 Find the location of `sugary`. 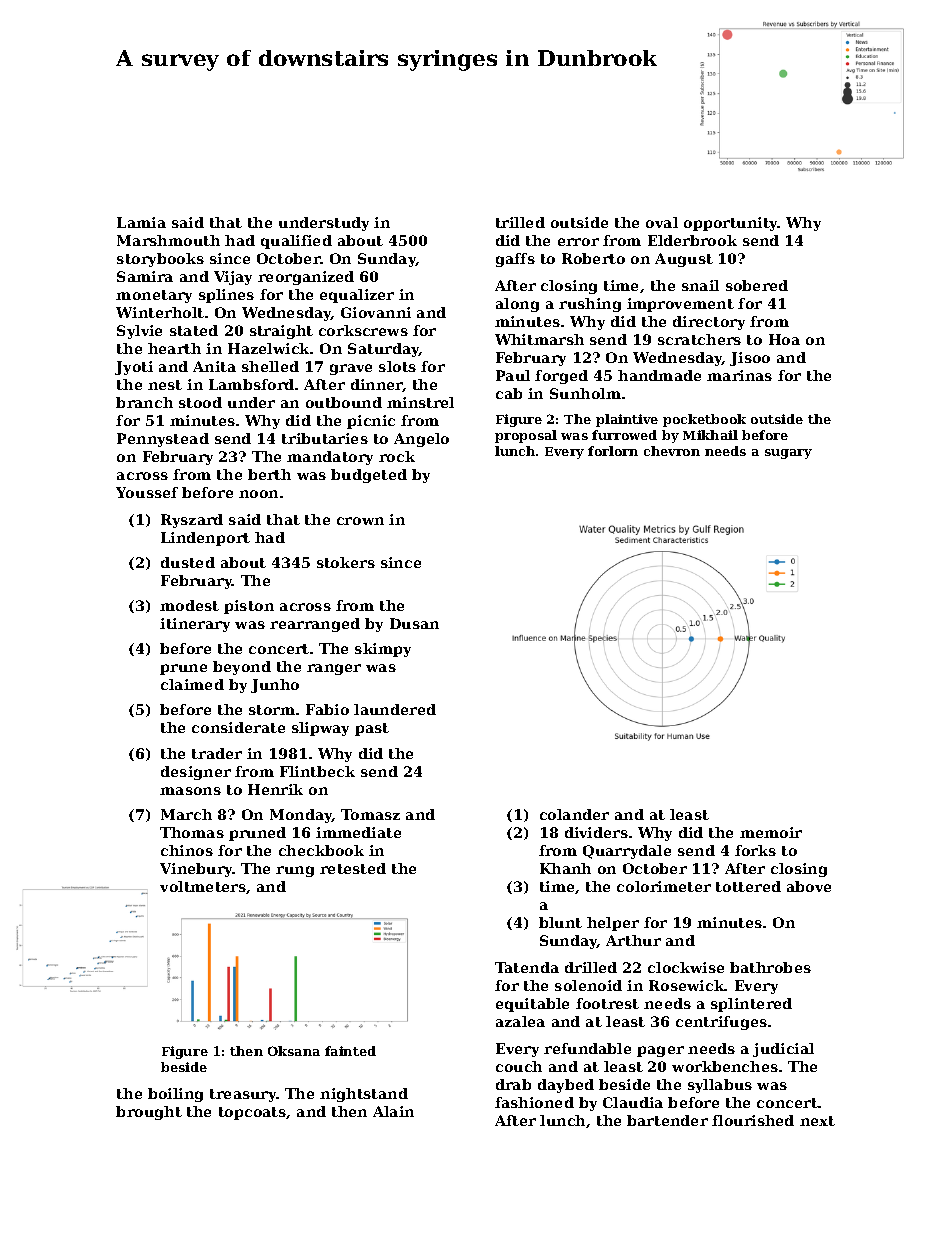

sugary is located at coordinates (788, 454).
